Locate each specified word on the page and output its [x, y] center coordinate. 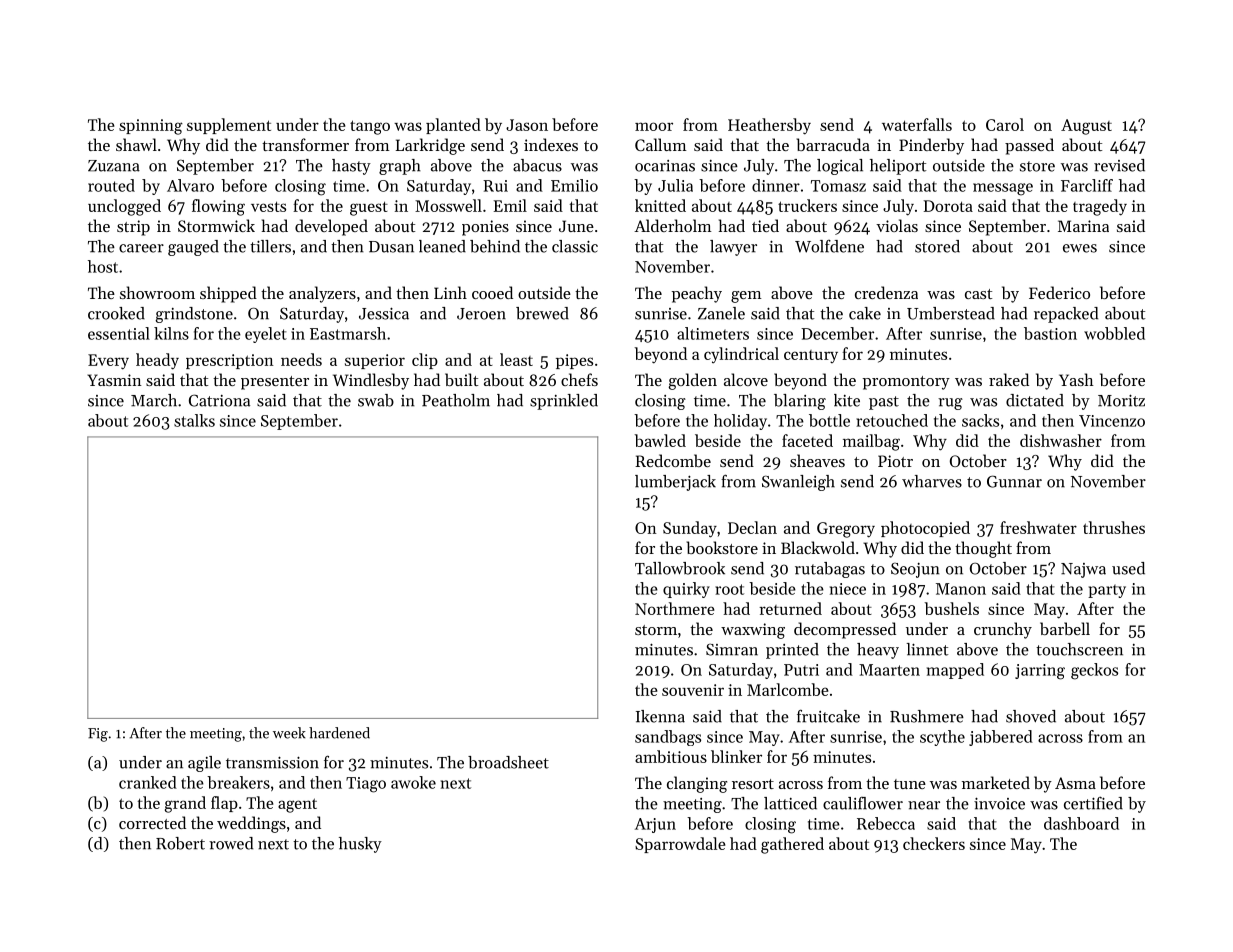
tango [370, 127]
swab [376, 400]
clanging [697, 784]
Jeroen [481, 314]
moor [654, 126]
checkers [934, 843]
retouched [892, 420]
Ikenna [660, 716]
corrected [152, 822]
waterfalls [917, 124]
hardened [339, 733]
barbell [1065, 628]
